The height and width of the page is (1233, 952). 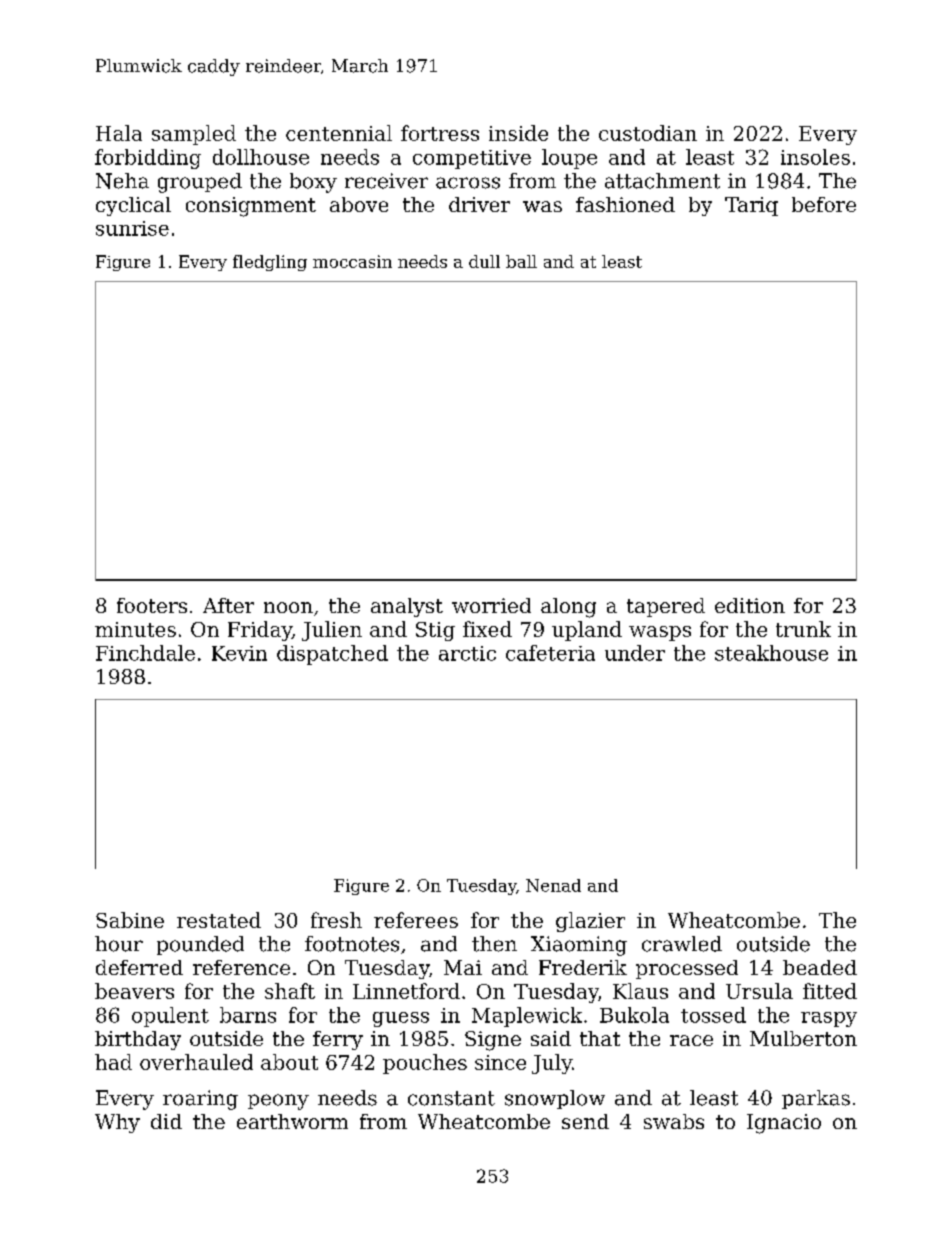 What do you see at coordinates (750, 605) in the page?
I see `edition` at bounding box center [750, 605].
